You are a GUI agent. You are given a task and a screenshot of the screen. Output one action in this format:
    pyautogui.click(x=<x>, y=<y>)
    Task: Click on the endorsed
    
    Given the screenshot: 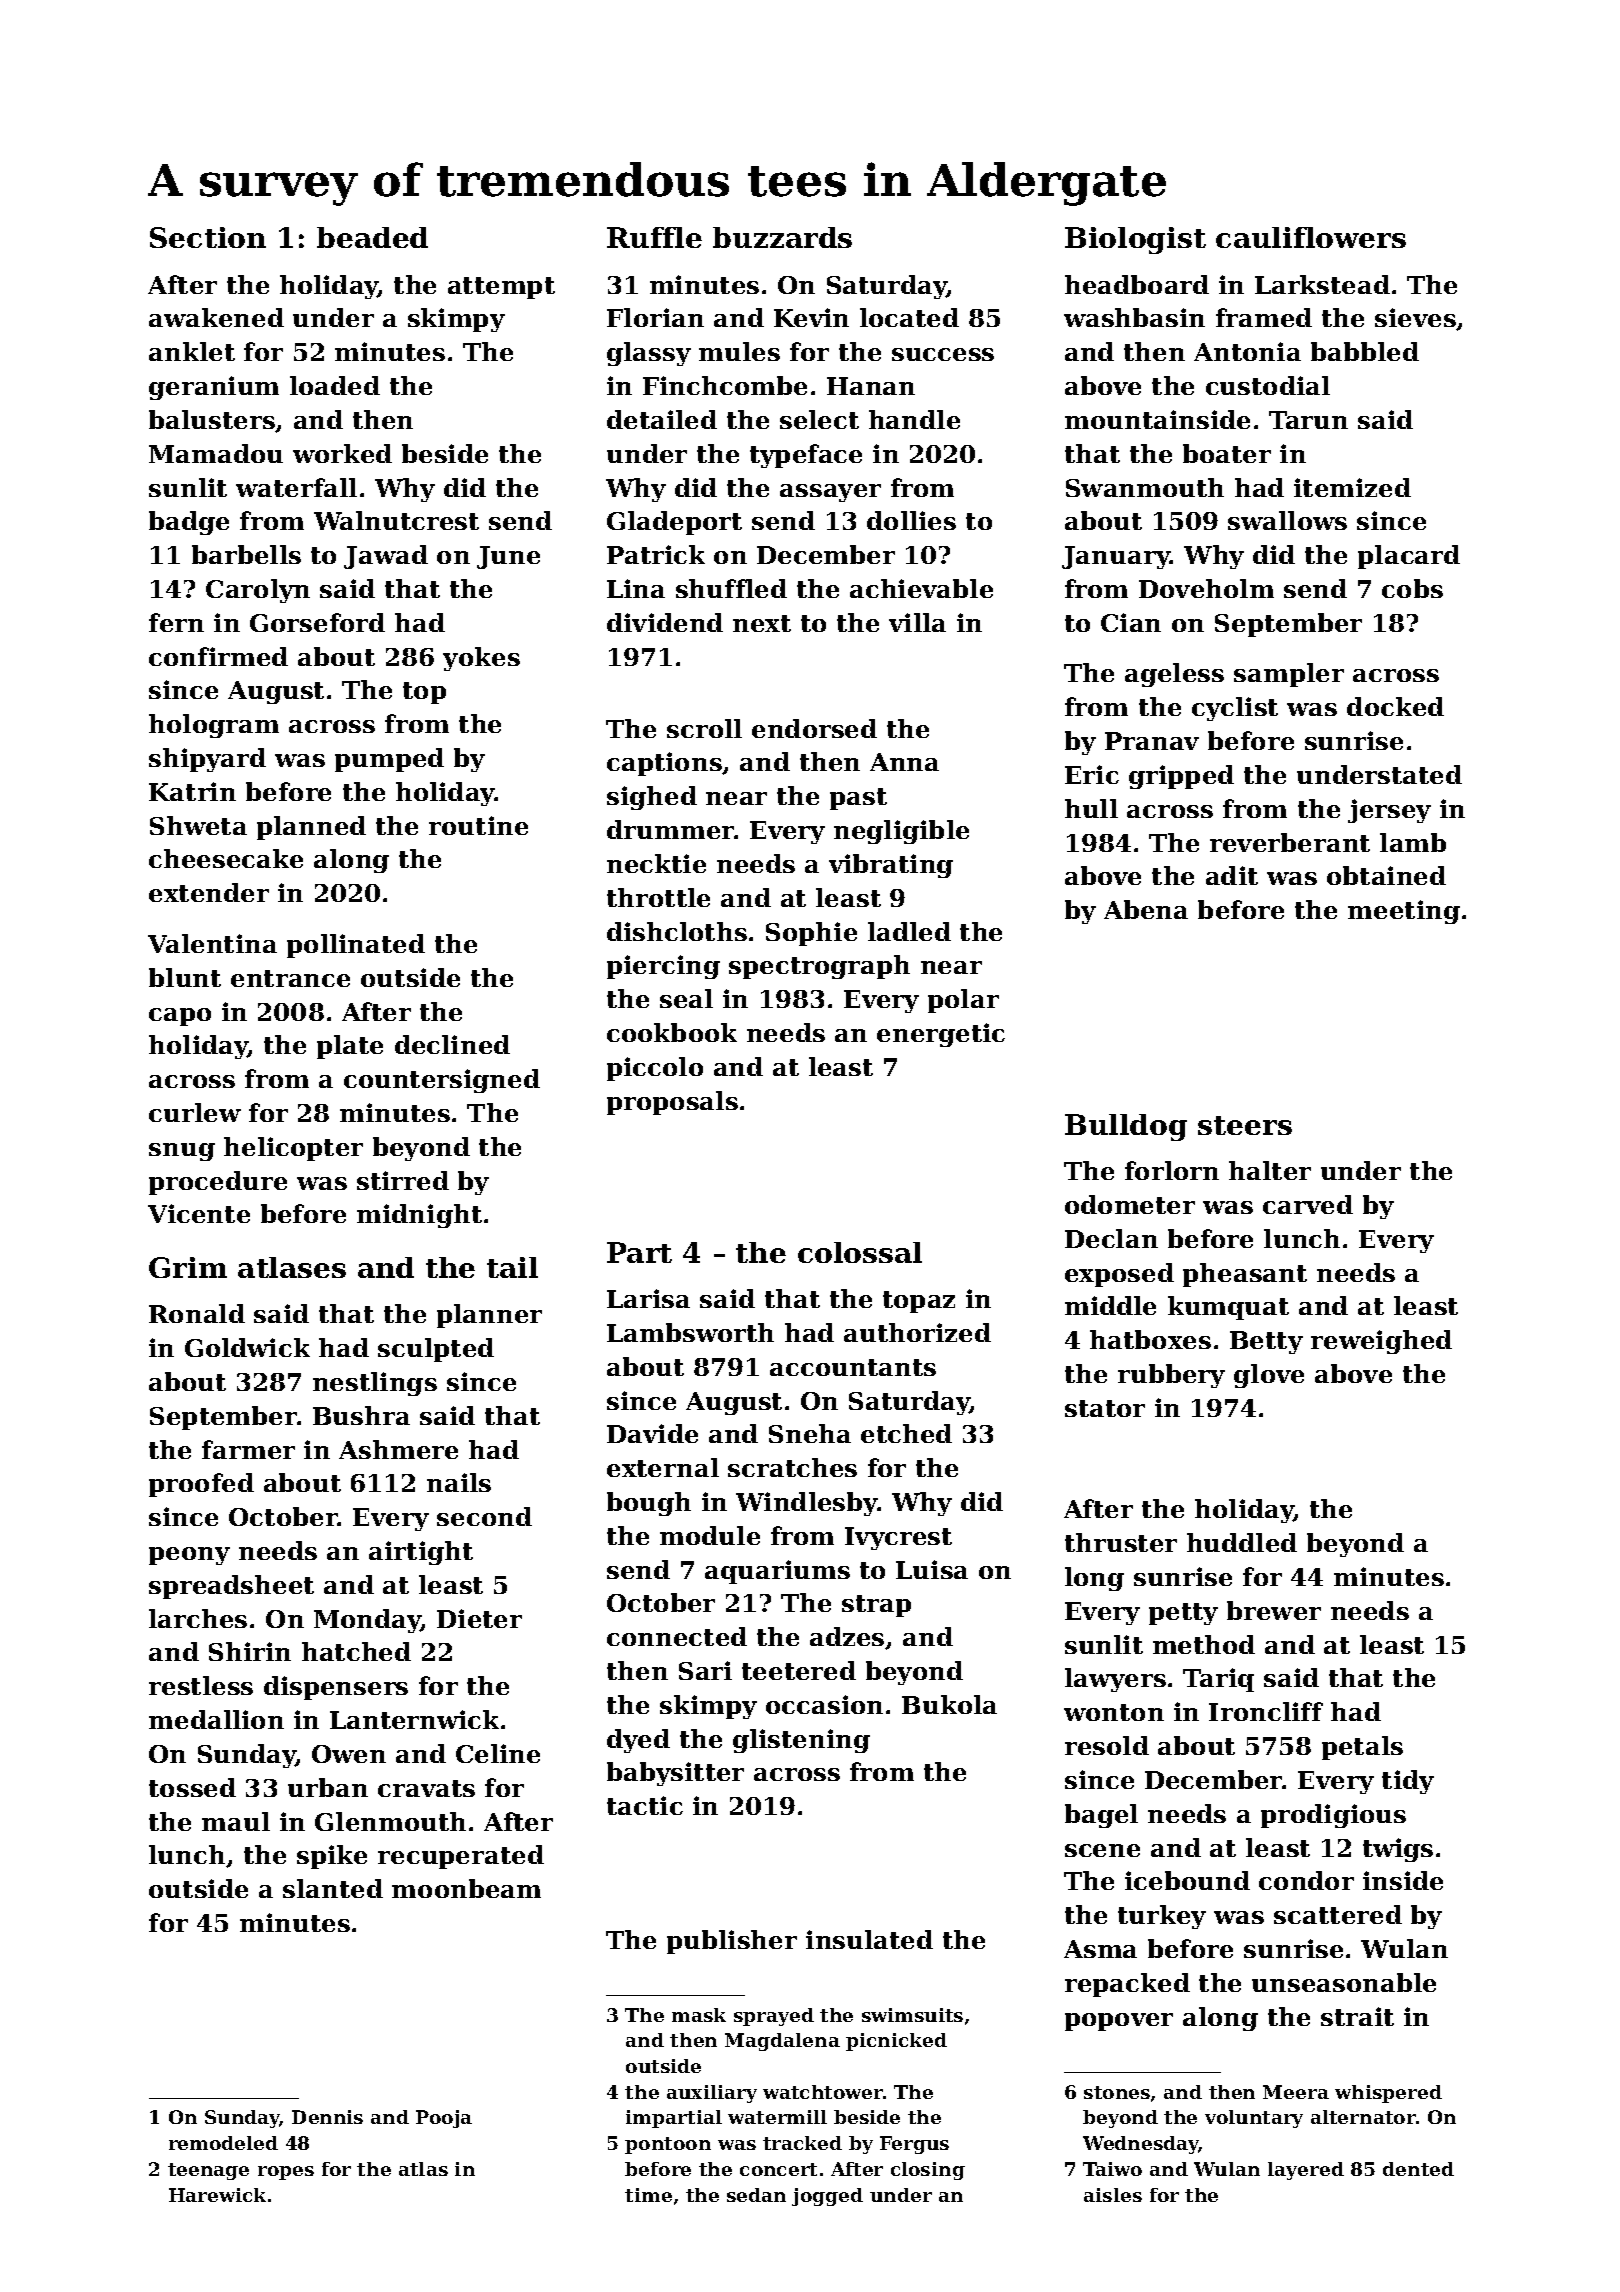 What is the action you would take?
    pyautogui.click(x=814, y=728)
